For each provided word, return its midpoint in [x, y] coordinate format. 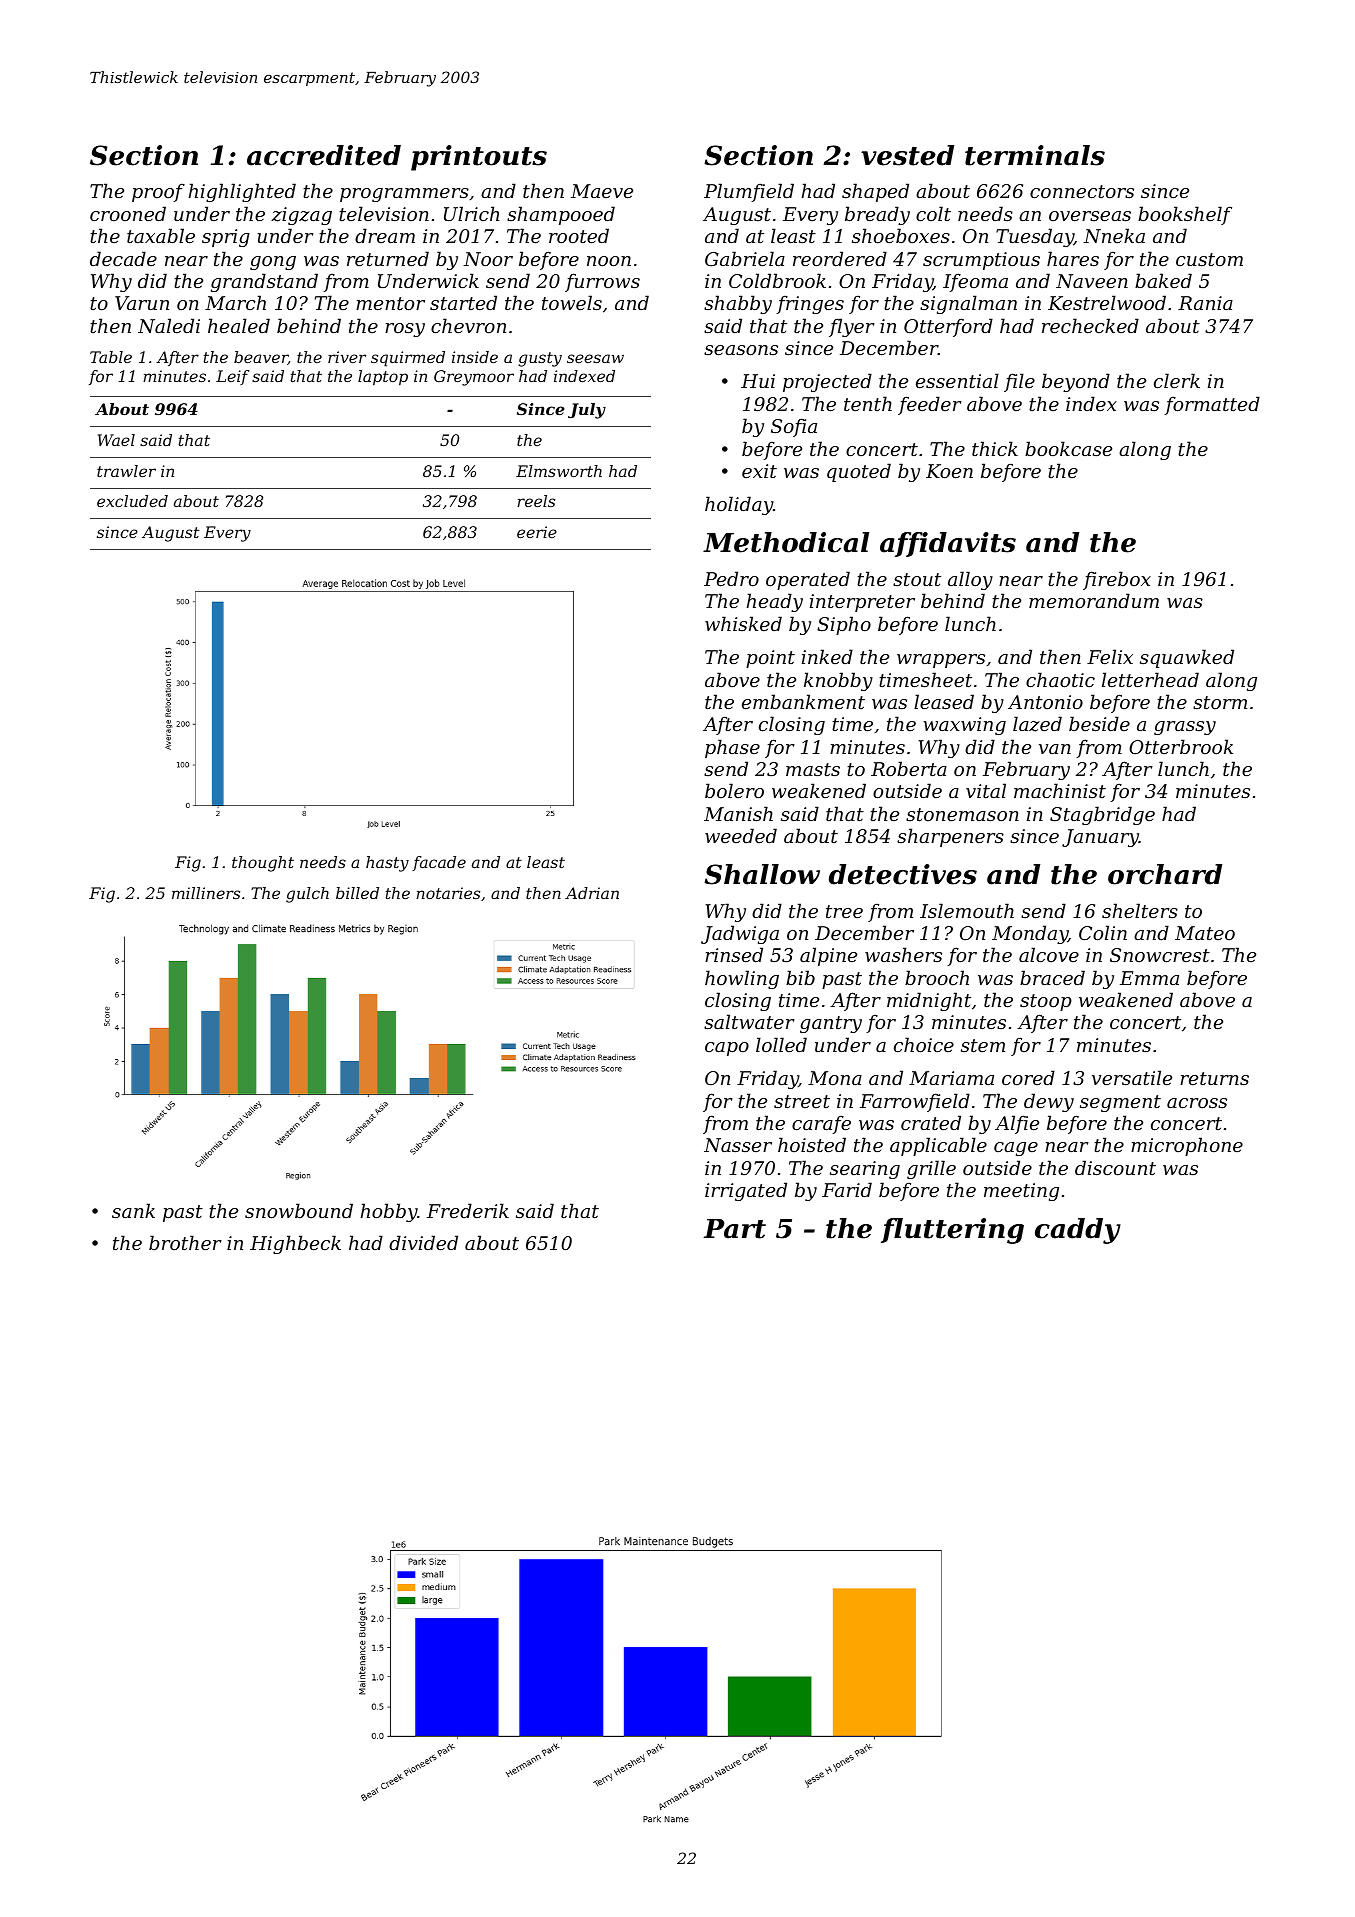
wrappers [941, 661]
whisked [743, 623]
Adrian [592, 893]
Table [111, 357]
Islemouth [967, 910]
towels [572, 302]
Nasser [738, 1145]
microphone [1187, 1146]
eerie [537, 532]
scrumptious [981, 261]
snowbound [299, 1210]
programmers [404, 195]
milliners [206, 893]
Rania [1205, 303]
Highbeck [295, 1244]
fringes [810, 305]
